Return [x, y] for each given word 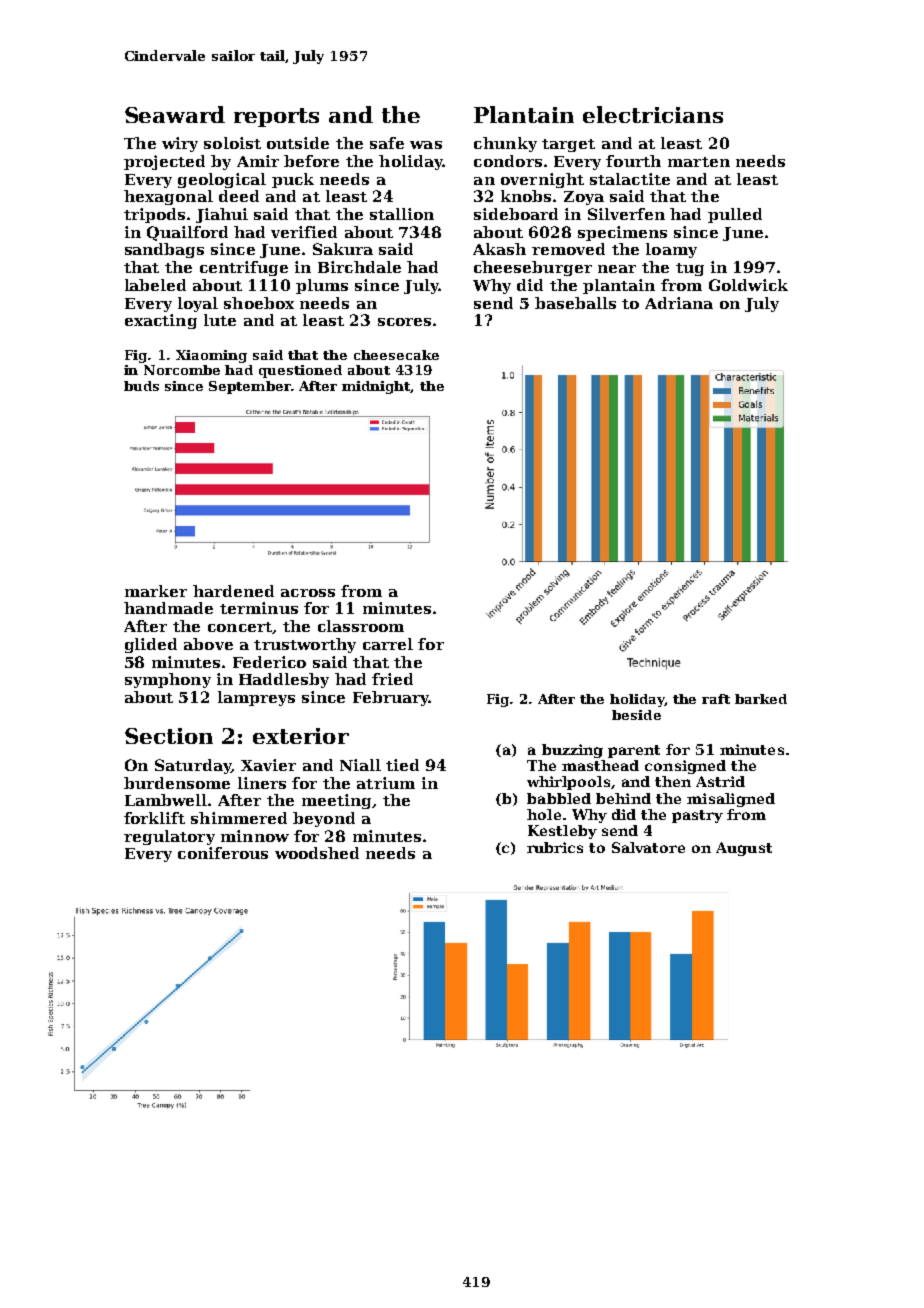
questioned [300, 371]
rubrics [555, 847]
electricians [653, 114]
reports [276, 117]
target [568, 145]
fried [392, 679]
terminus [259, 608]
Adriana [679, 303]
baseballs [575, 303]
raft [716, 699]
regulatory [169, 837]
